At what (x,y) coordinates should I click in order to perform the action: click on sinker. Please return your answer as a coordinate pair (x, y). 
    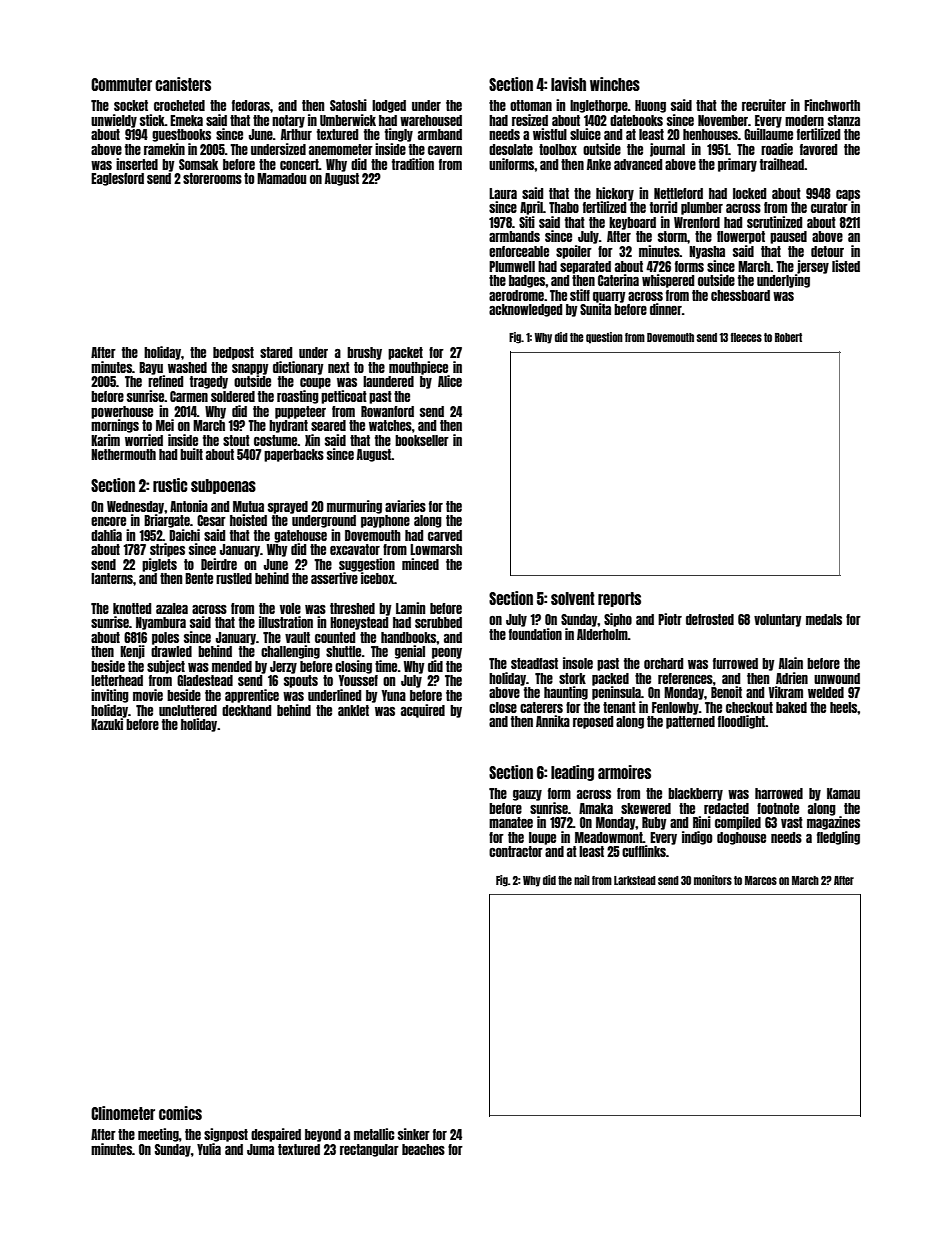
    Looking at the image, I should click on (414, 1134).
